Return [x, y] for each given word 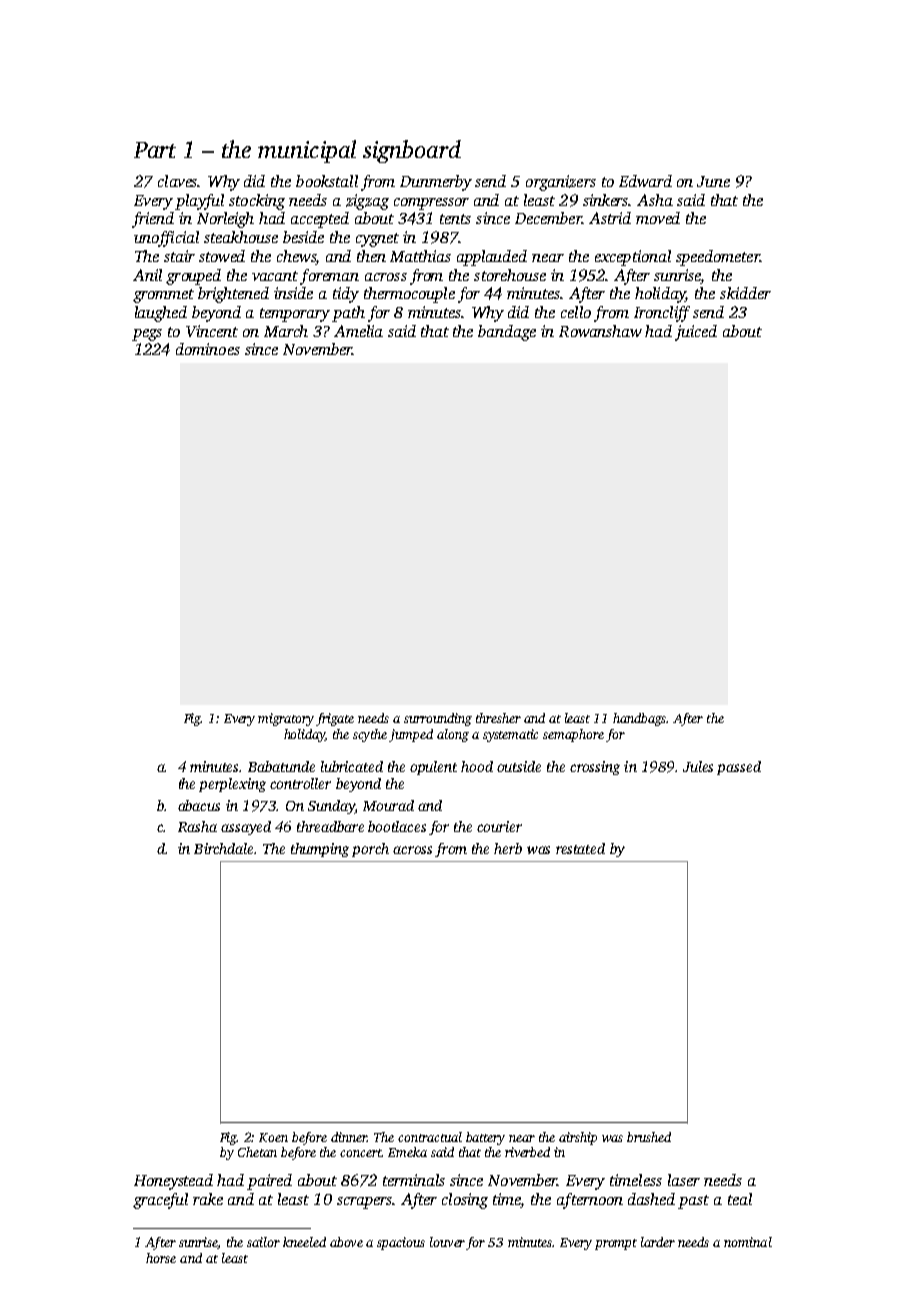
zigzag [367, 202]
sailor [263, 1242]
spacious [401, 1243]
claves [178, 181]
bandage [507, 333]
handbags [639, 719]
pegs [147, 335]
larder [658, 1242]
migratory [286, 719]
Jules [698, 766]
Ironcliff [662, 314]
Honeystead [173, 1182]
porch [370, 850]
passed [739, 768]
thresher [498, 718]
